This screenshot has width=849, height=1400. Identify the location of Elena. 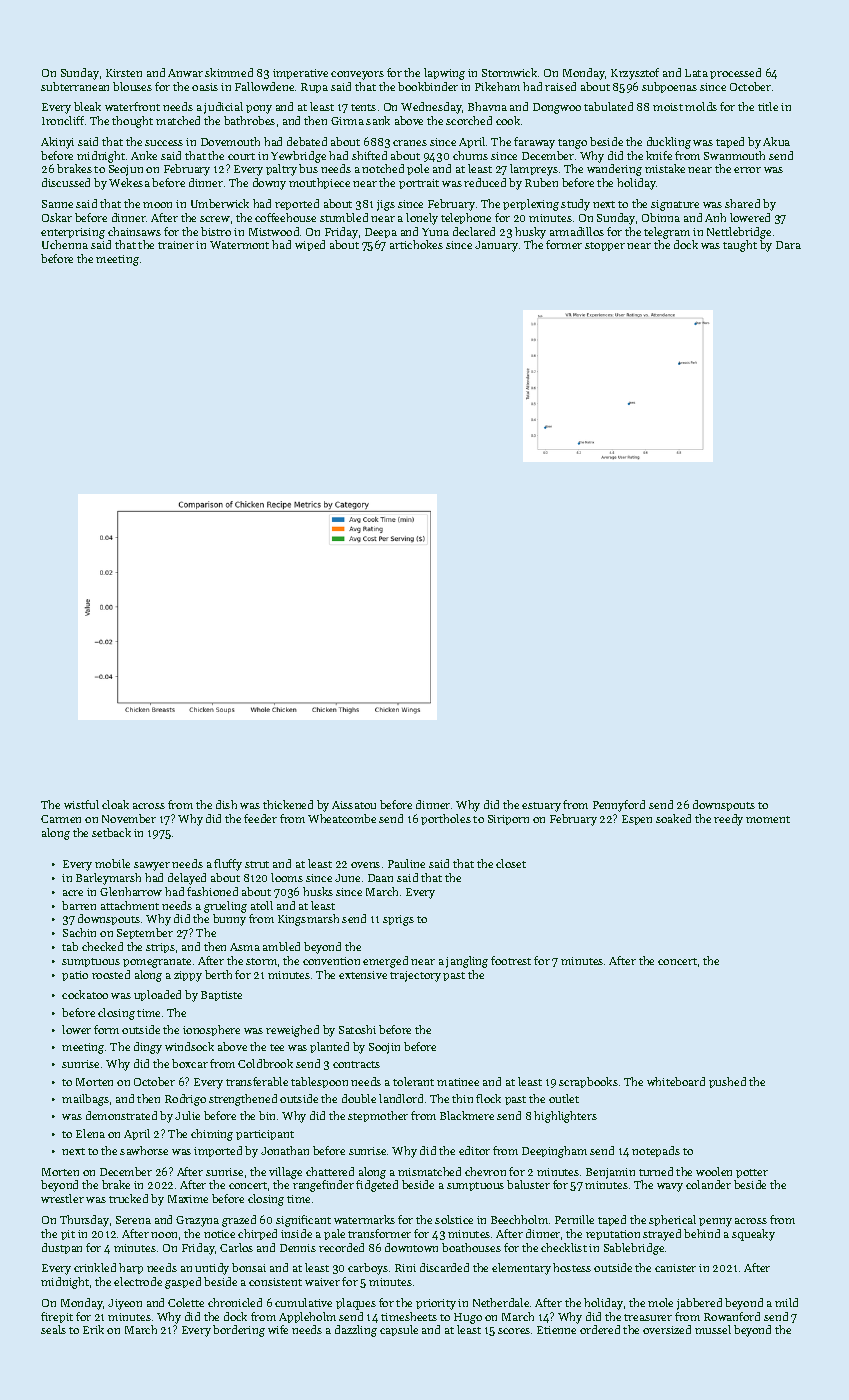
(90, 1133).
